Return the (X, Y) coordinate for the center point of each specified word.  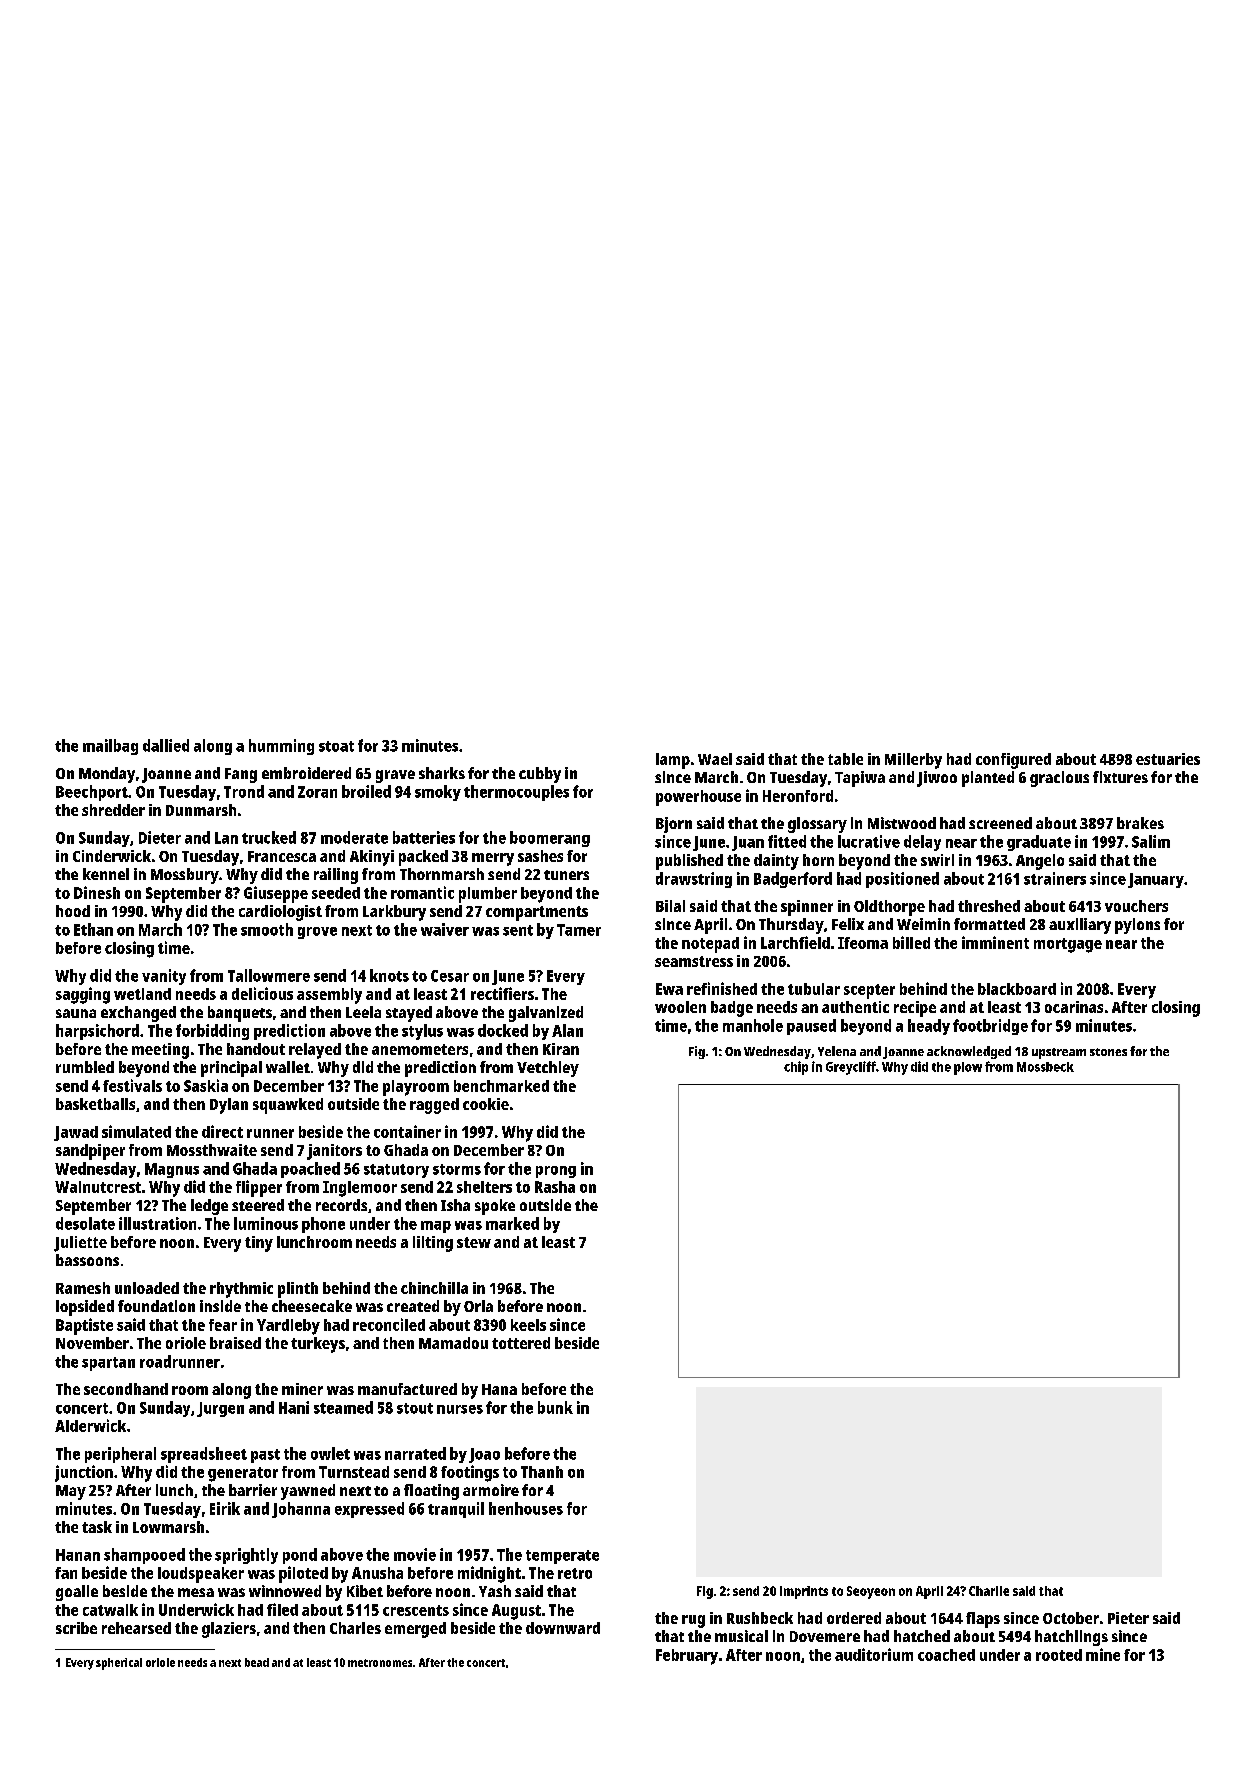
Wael (715, 759)
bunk (555, 1407)
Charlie (989, 1591)
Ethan (93, 929)
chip (796, 1068)
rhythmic (241, 1290)
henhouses (526, 1508)
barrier (253, 1490)
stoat (336, 746)
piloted (303, 1574)
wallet (288, 1067)
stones (1108, 1052)
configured (1013, 761)
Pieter (1128, 1618)
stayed (409, 1014)
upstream (1059, 1053)
